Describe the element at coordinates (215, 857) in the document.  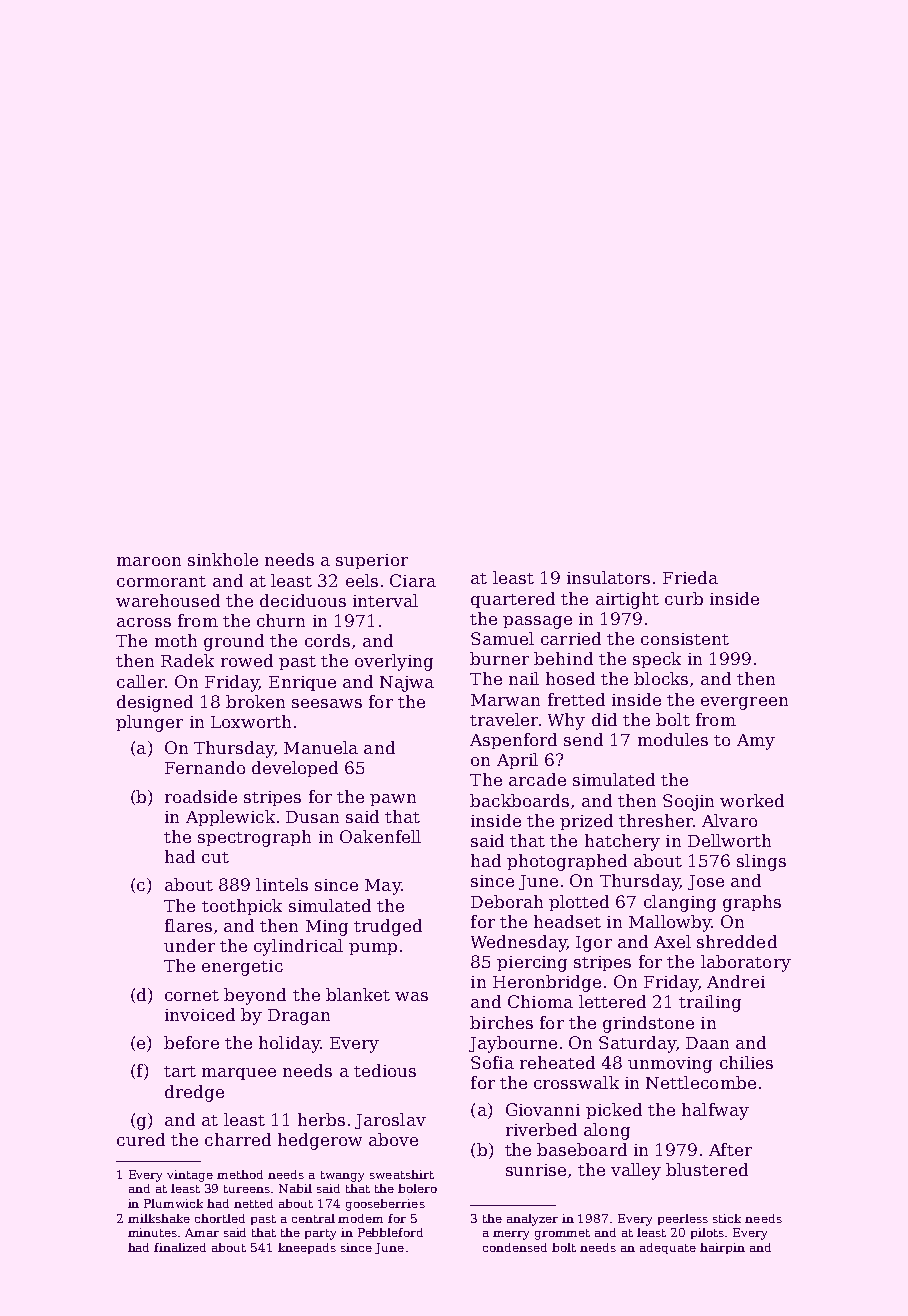
I see `cut` at that location.
